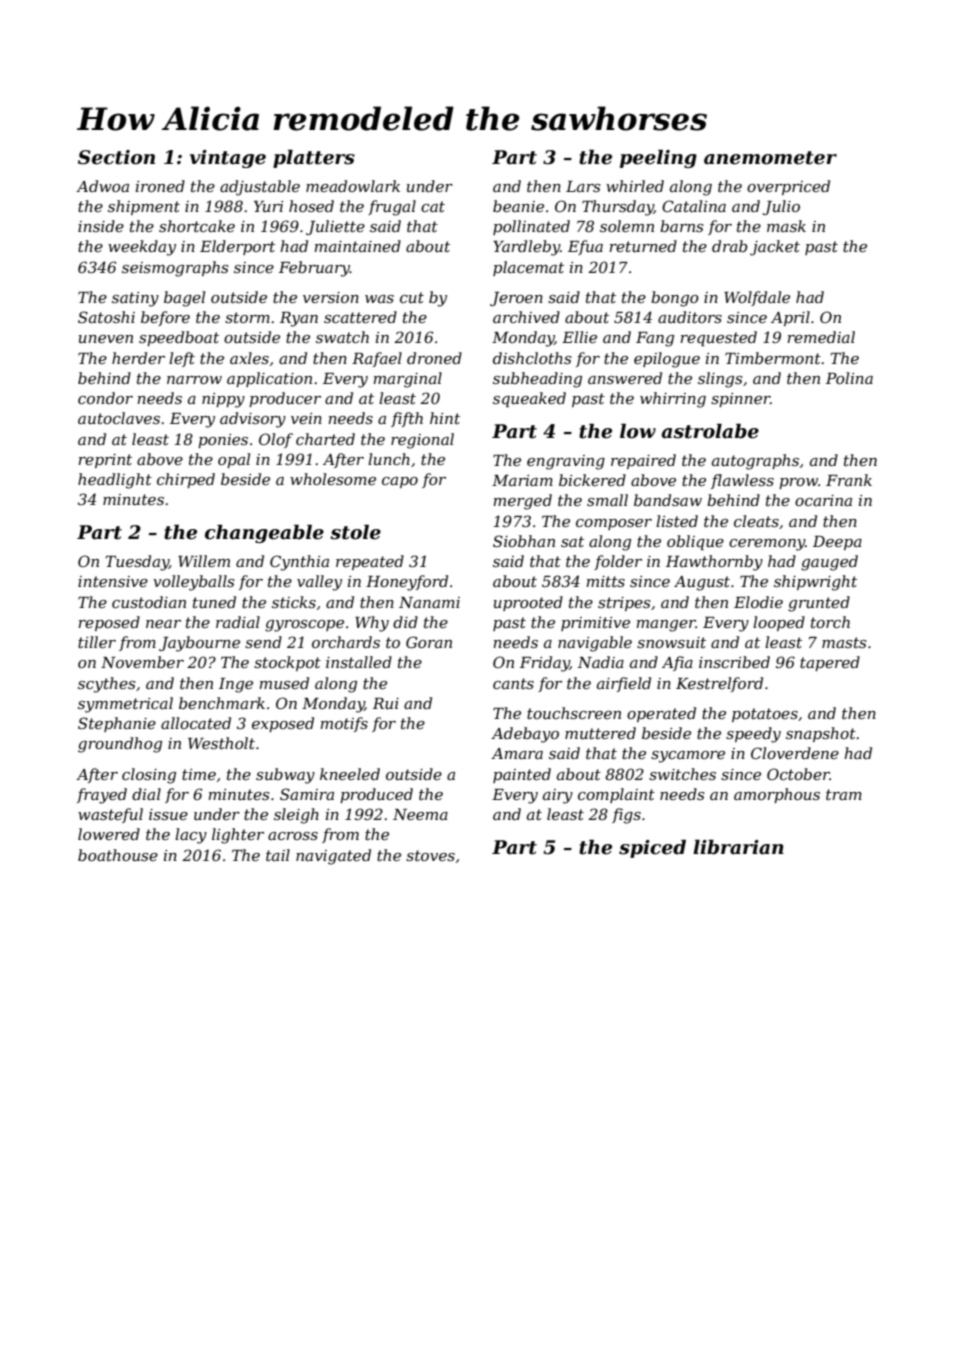 The width and height of the screenshot is (956, 1358). What do you see at coordinates (116, 157) in the screenshot?
I see `Section` at bounding box center [116, 157].
